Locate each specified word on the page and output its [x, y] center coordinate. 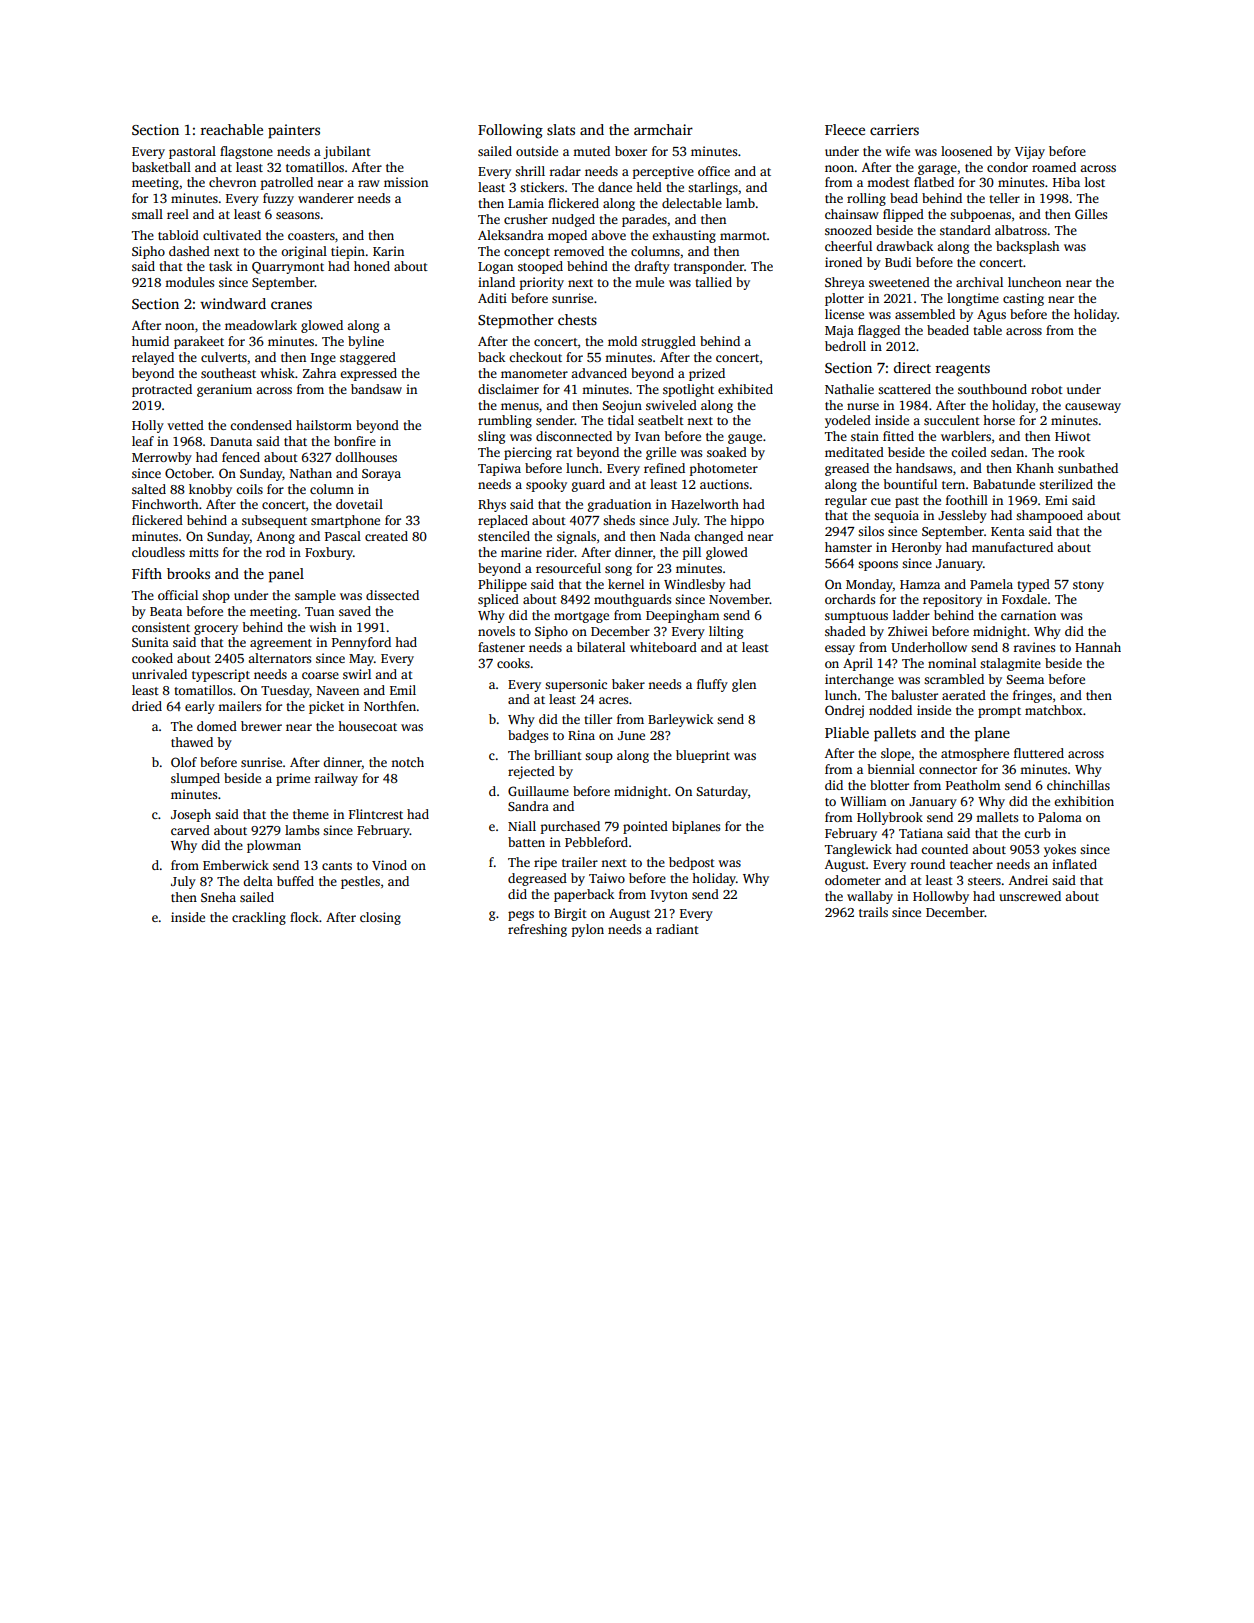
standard [965, 230]
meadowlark [261, 325]
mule [649, 282]
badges [528, 736]
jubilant [347, 152]
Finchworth [165, 504]
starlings [713, 188]
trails [873, 912]
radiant [677, 929]
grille [661, 453]
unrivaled [159, 674]
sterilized [1066, 484]
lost [1095, 182]
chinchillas [1078, 785]
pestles [360, 882]
